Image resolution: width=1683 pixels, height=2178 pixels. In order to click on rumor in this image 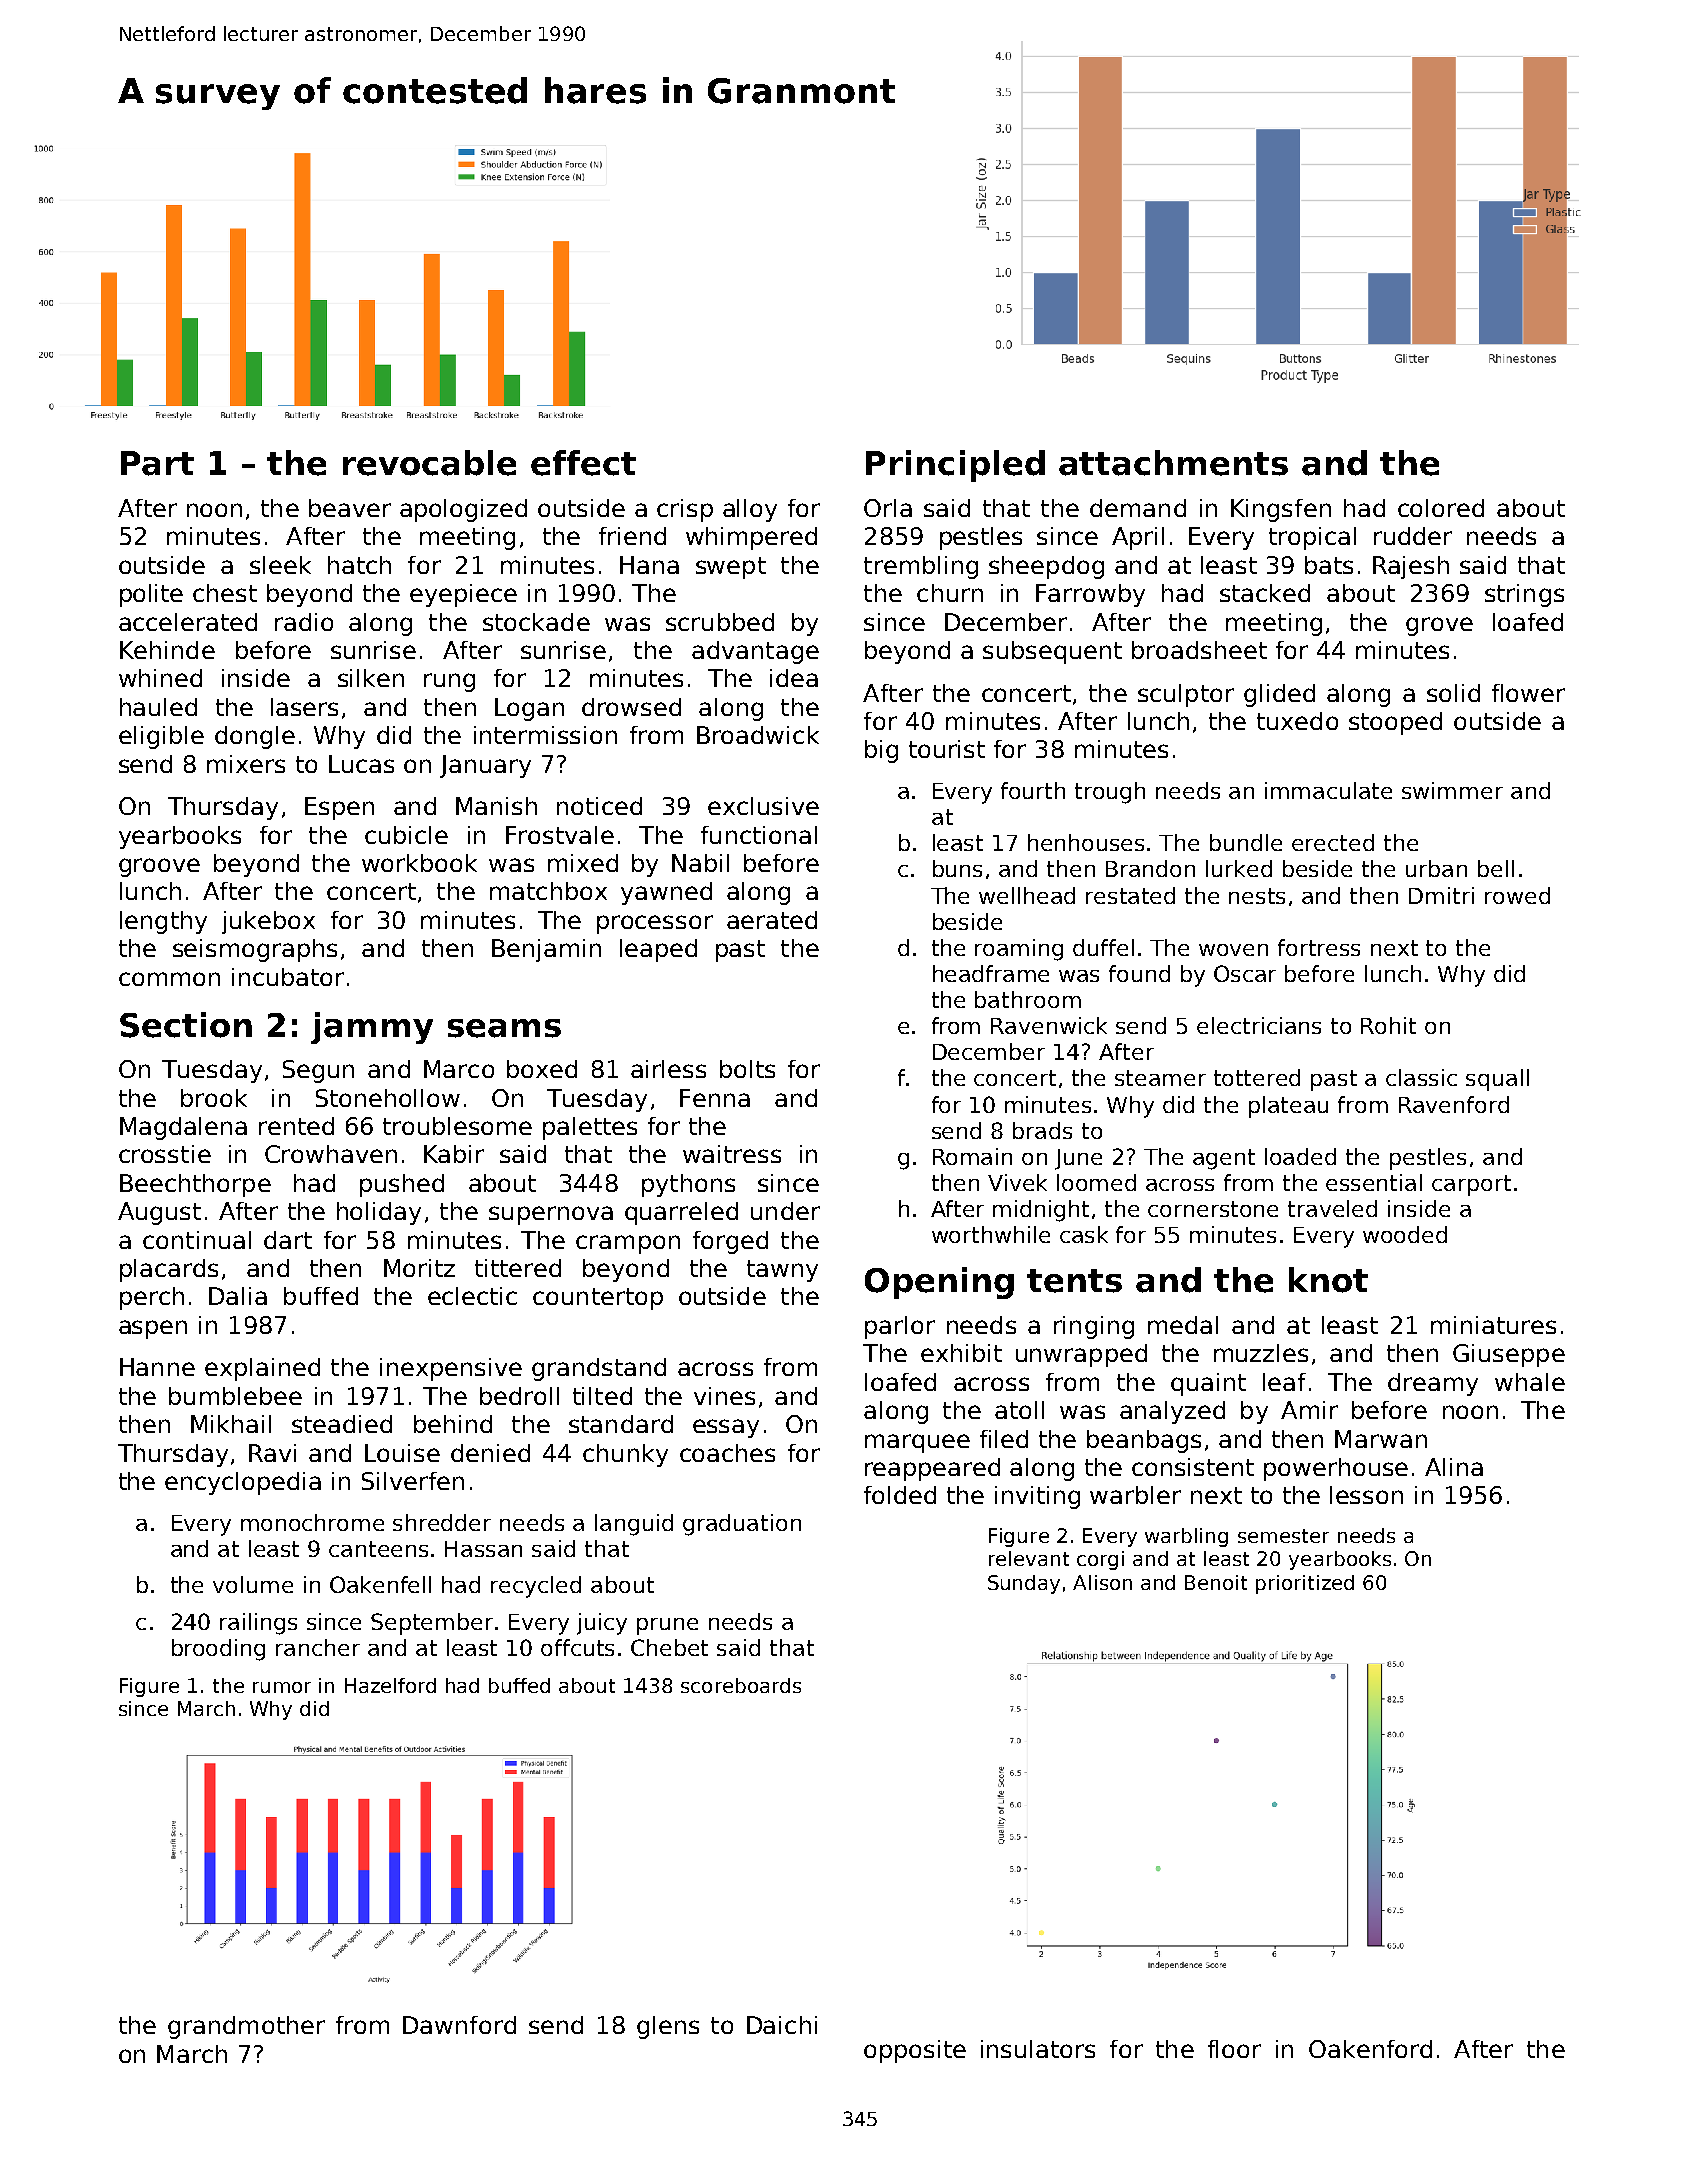, I will do `click(282, 1687)`.
